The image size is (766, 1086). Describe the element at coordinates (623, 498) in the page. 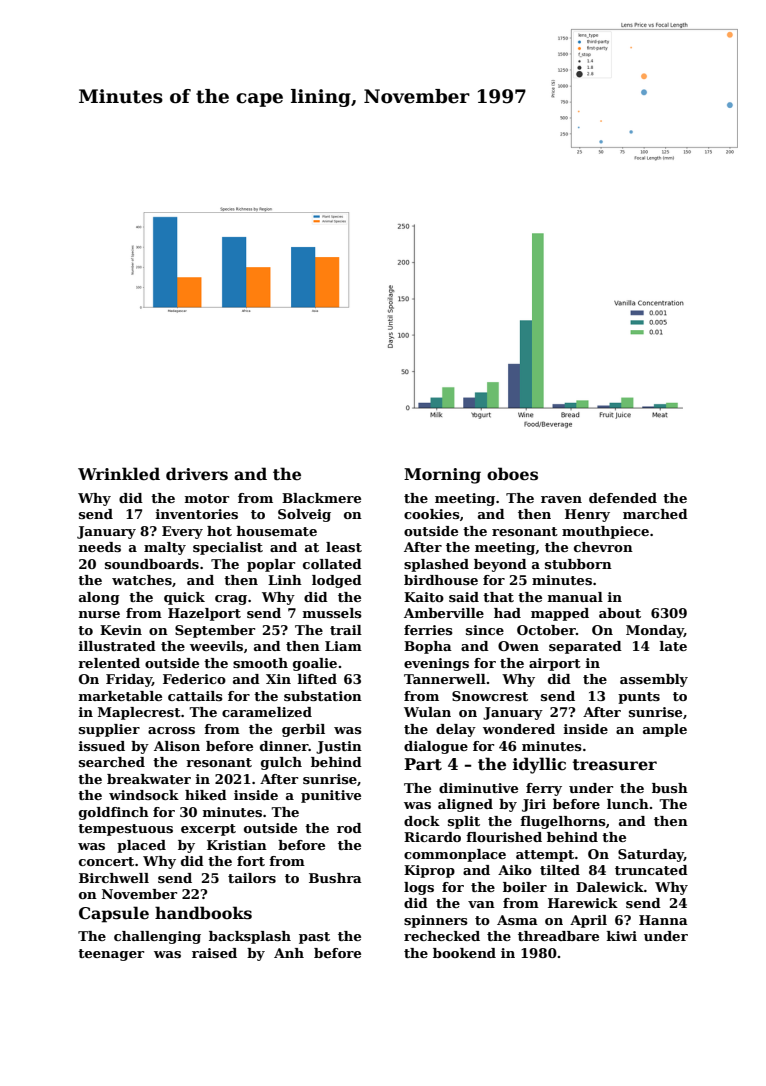

I see `defended` at that location.
